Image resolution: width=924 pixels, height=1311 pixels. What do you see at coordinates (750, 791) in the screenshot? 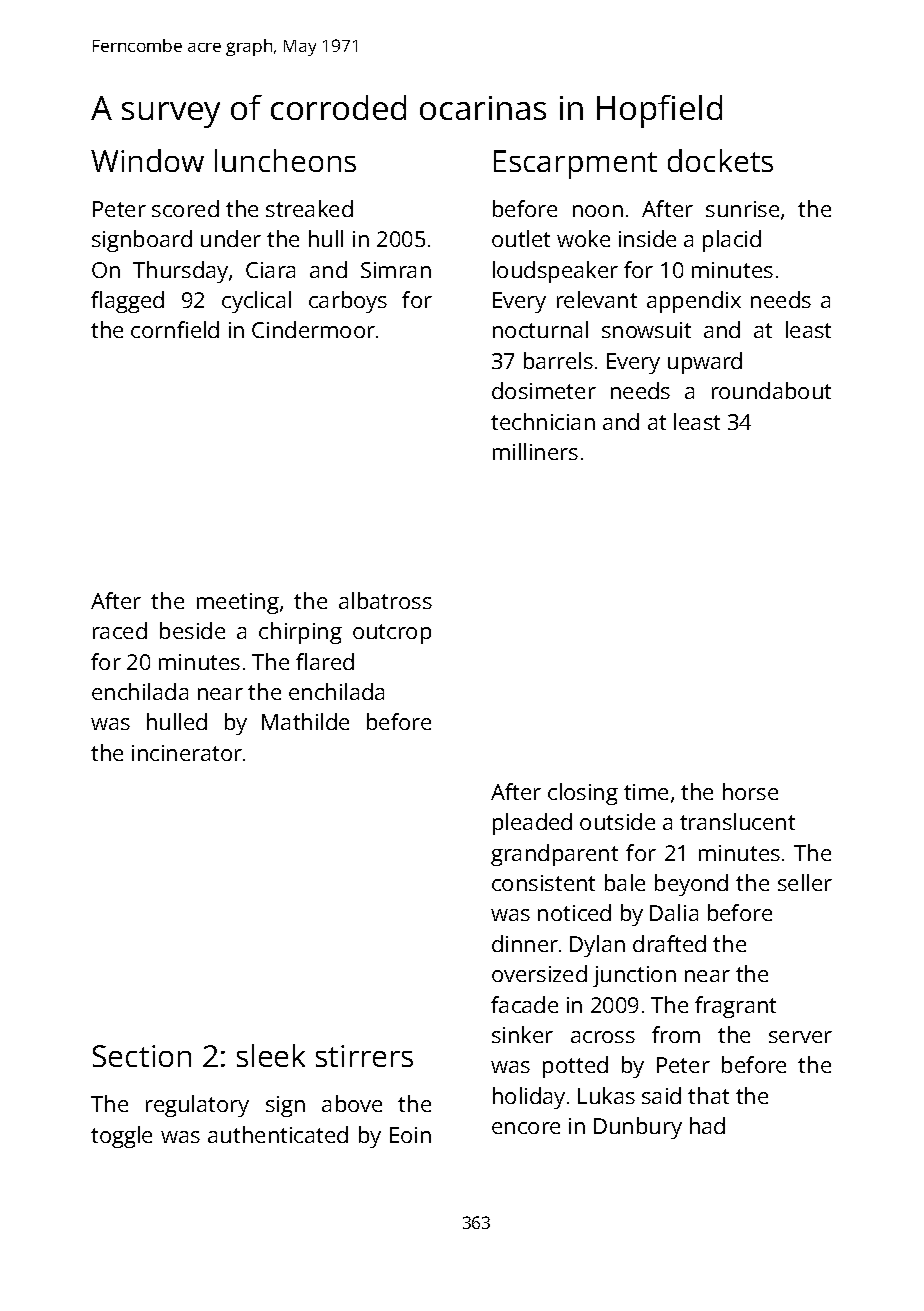
I see `horse` at bounding box center [750, 791].
